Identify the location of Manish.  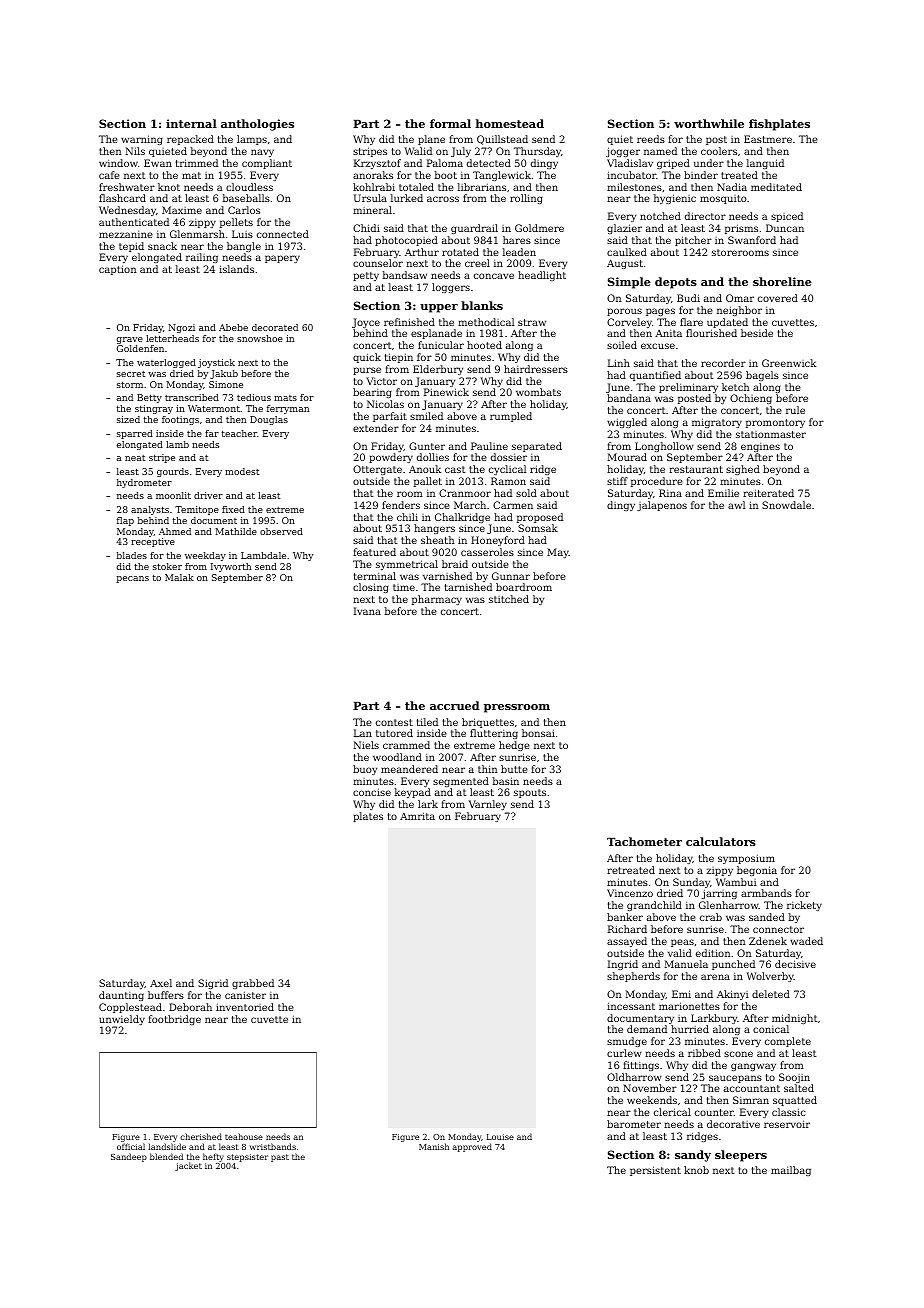
(434, 1146).
